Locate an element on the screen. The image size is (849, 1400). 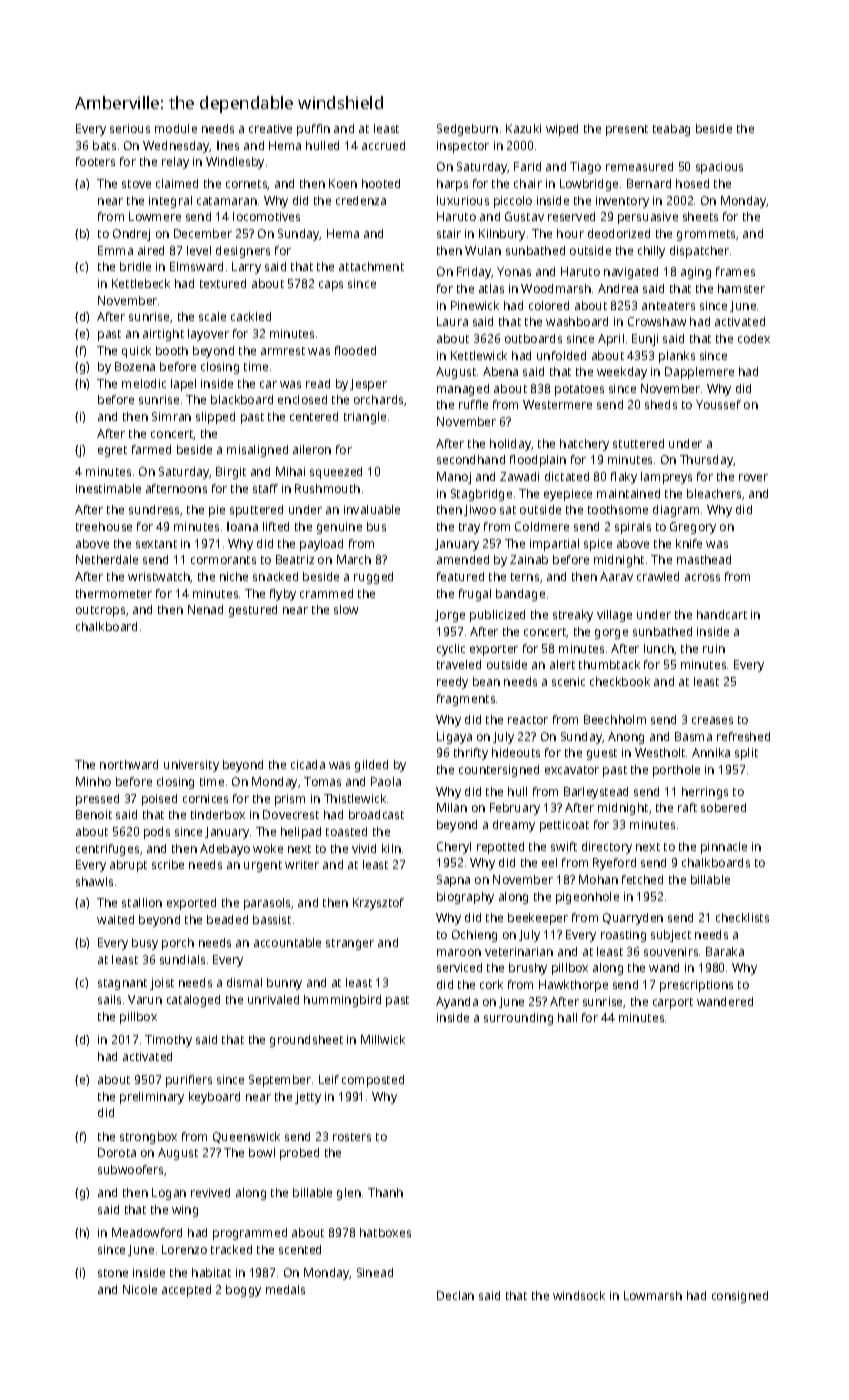
Baraka is located at coordinates (725, 951).
